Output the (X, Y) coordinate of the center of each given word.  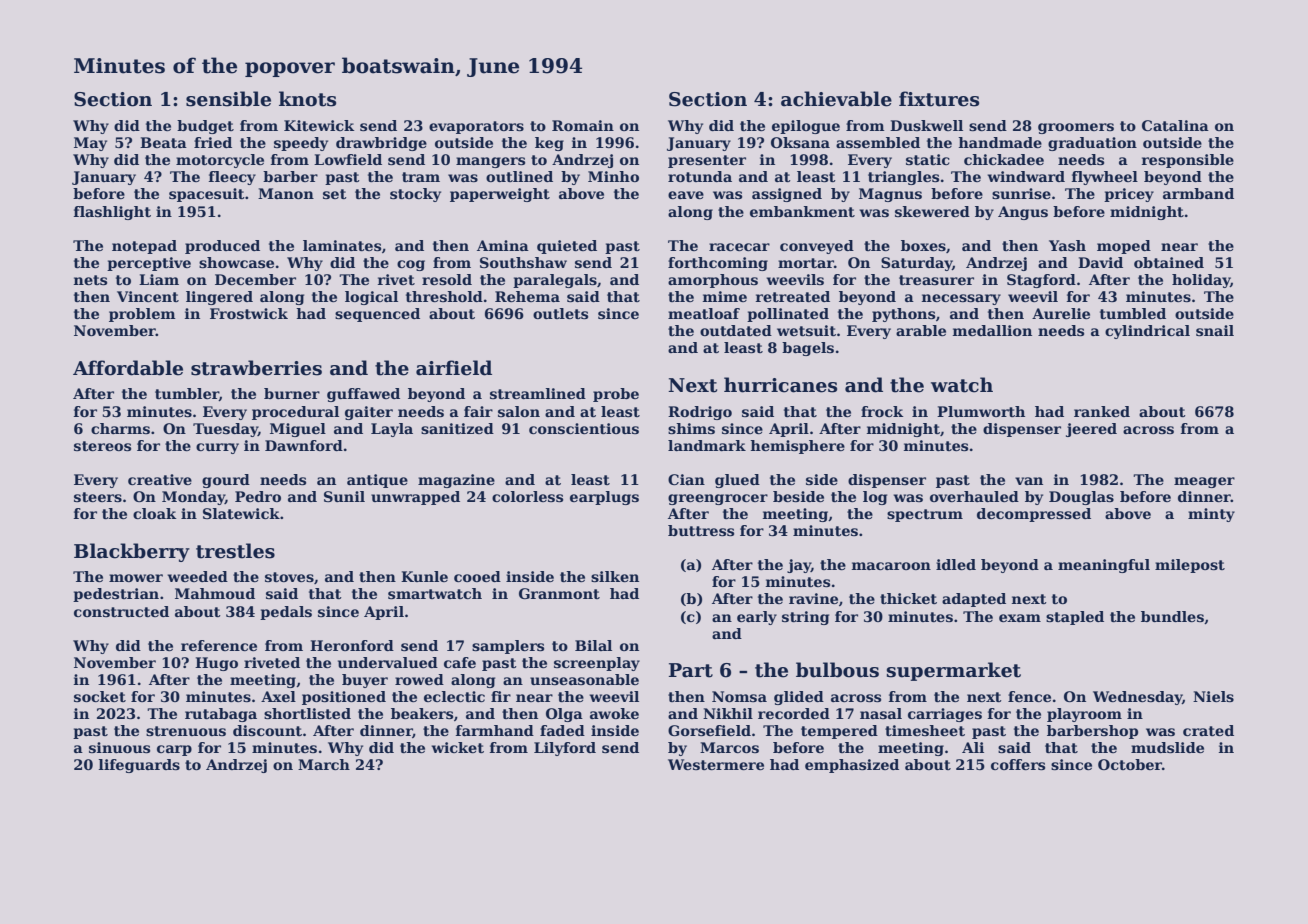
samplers (508, 647)
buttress (701, 530)
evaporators (476, 127)
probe (616, 395)
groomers (1076, 128)
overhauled (974, 496)
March (324, 764)
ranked (1102, 411)
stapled (1075, 618)
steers (98, 497)
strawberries (256, 368)
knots (307, 99)
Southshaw (523, 262)
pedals (286, 613)
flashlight (112, 213)
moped (1124, 247)
